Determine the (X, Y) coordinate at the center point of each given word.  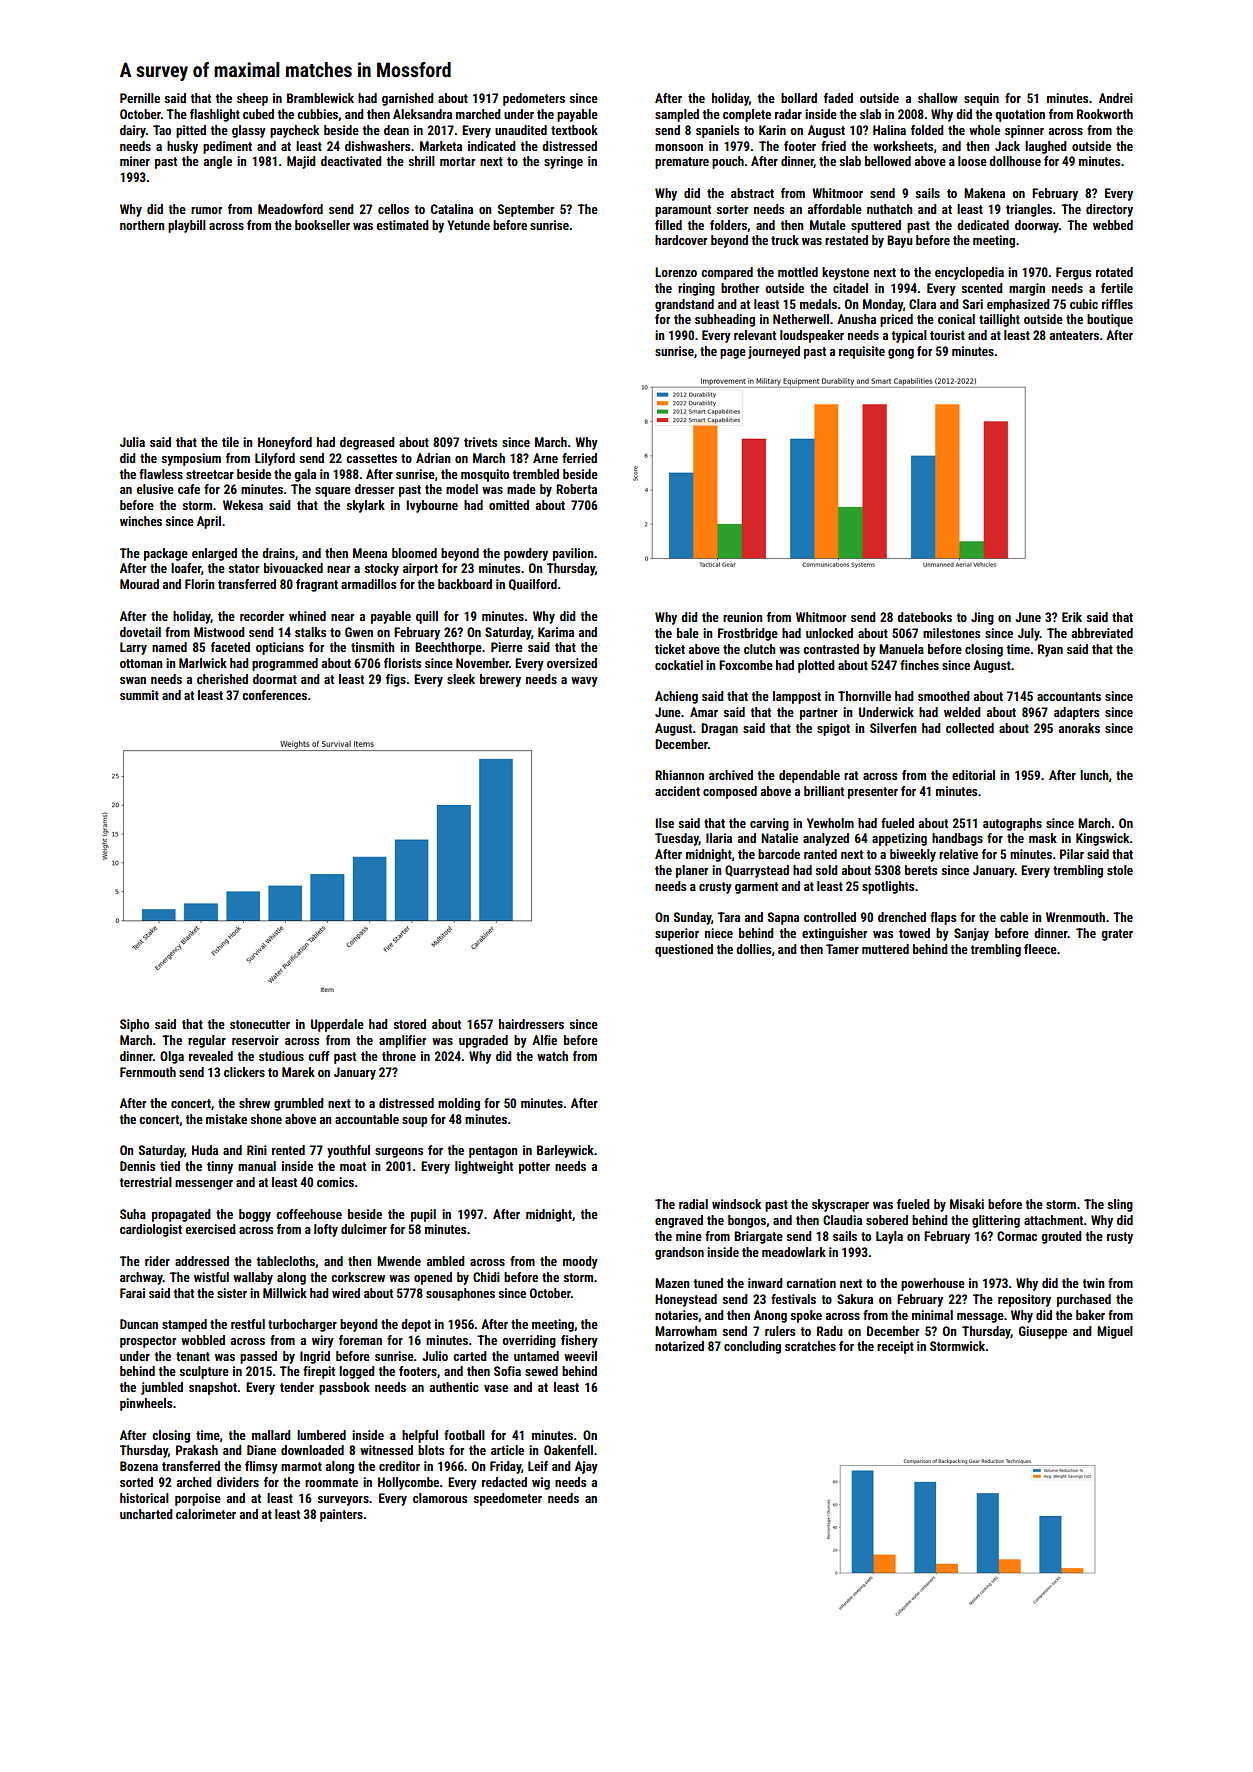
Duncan (139, 1324)
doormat (275, 679)
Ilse (665, 823)
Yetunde (468, 225)
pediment (227, 147)
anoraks (1079, 728)
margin (1027, 289)
